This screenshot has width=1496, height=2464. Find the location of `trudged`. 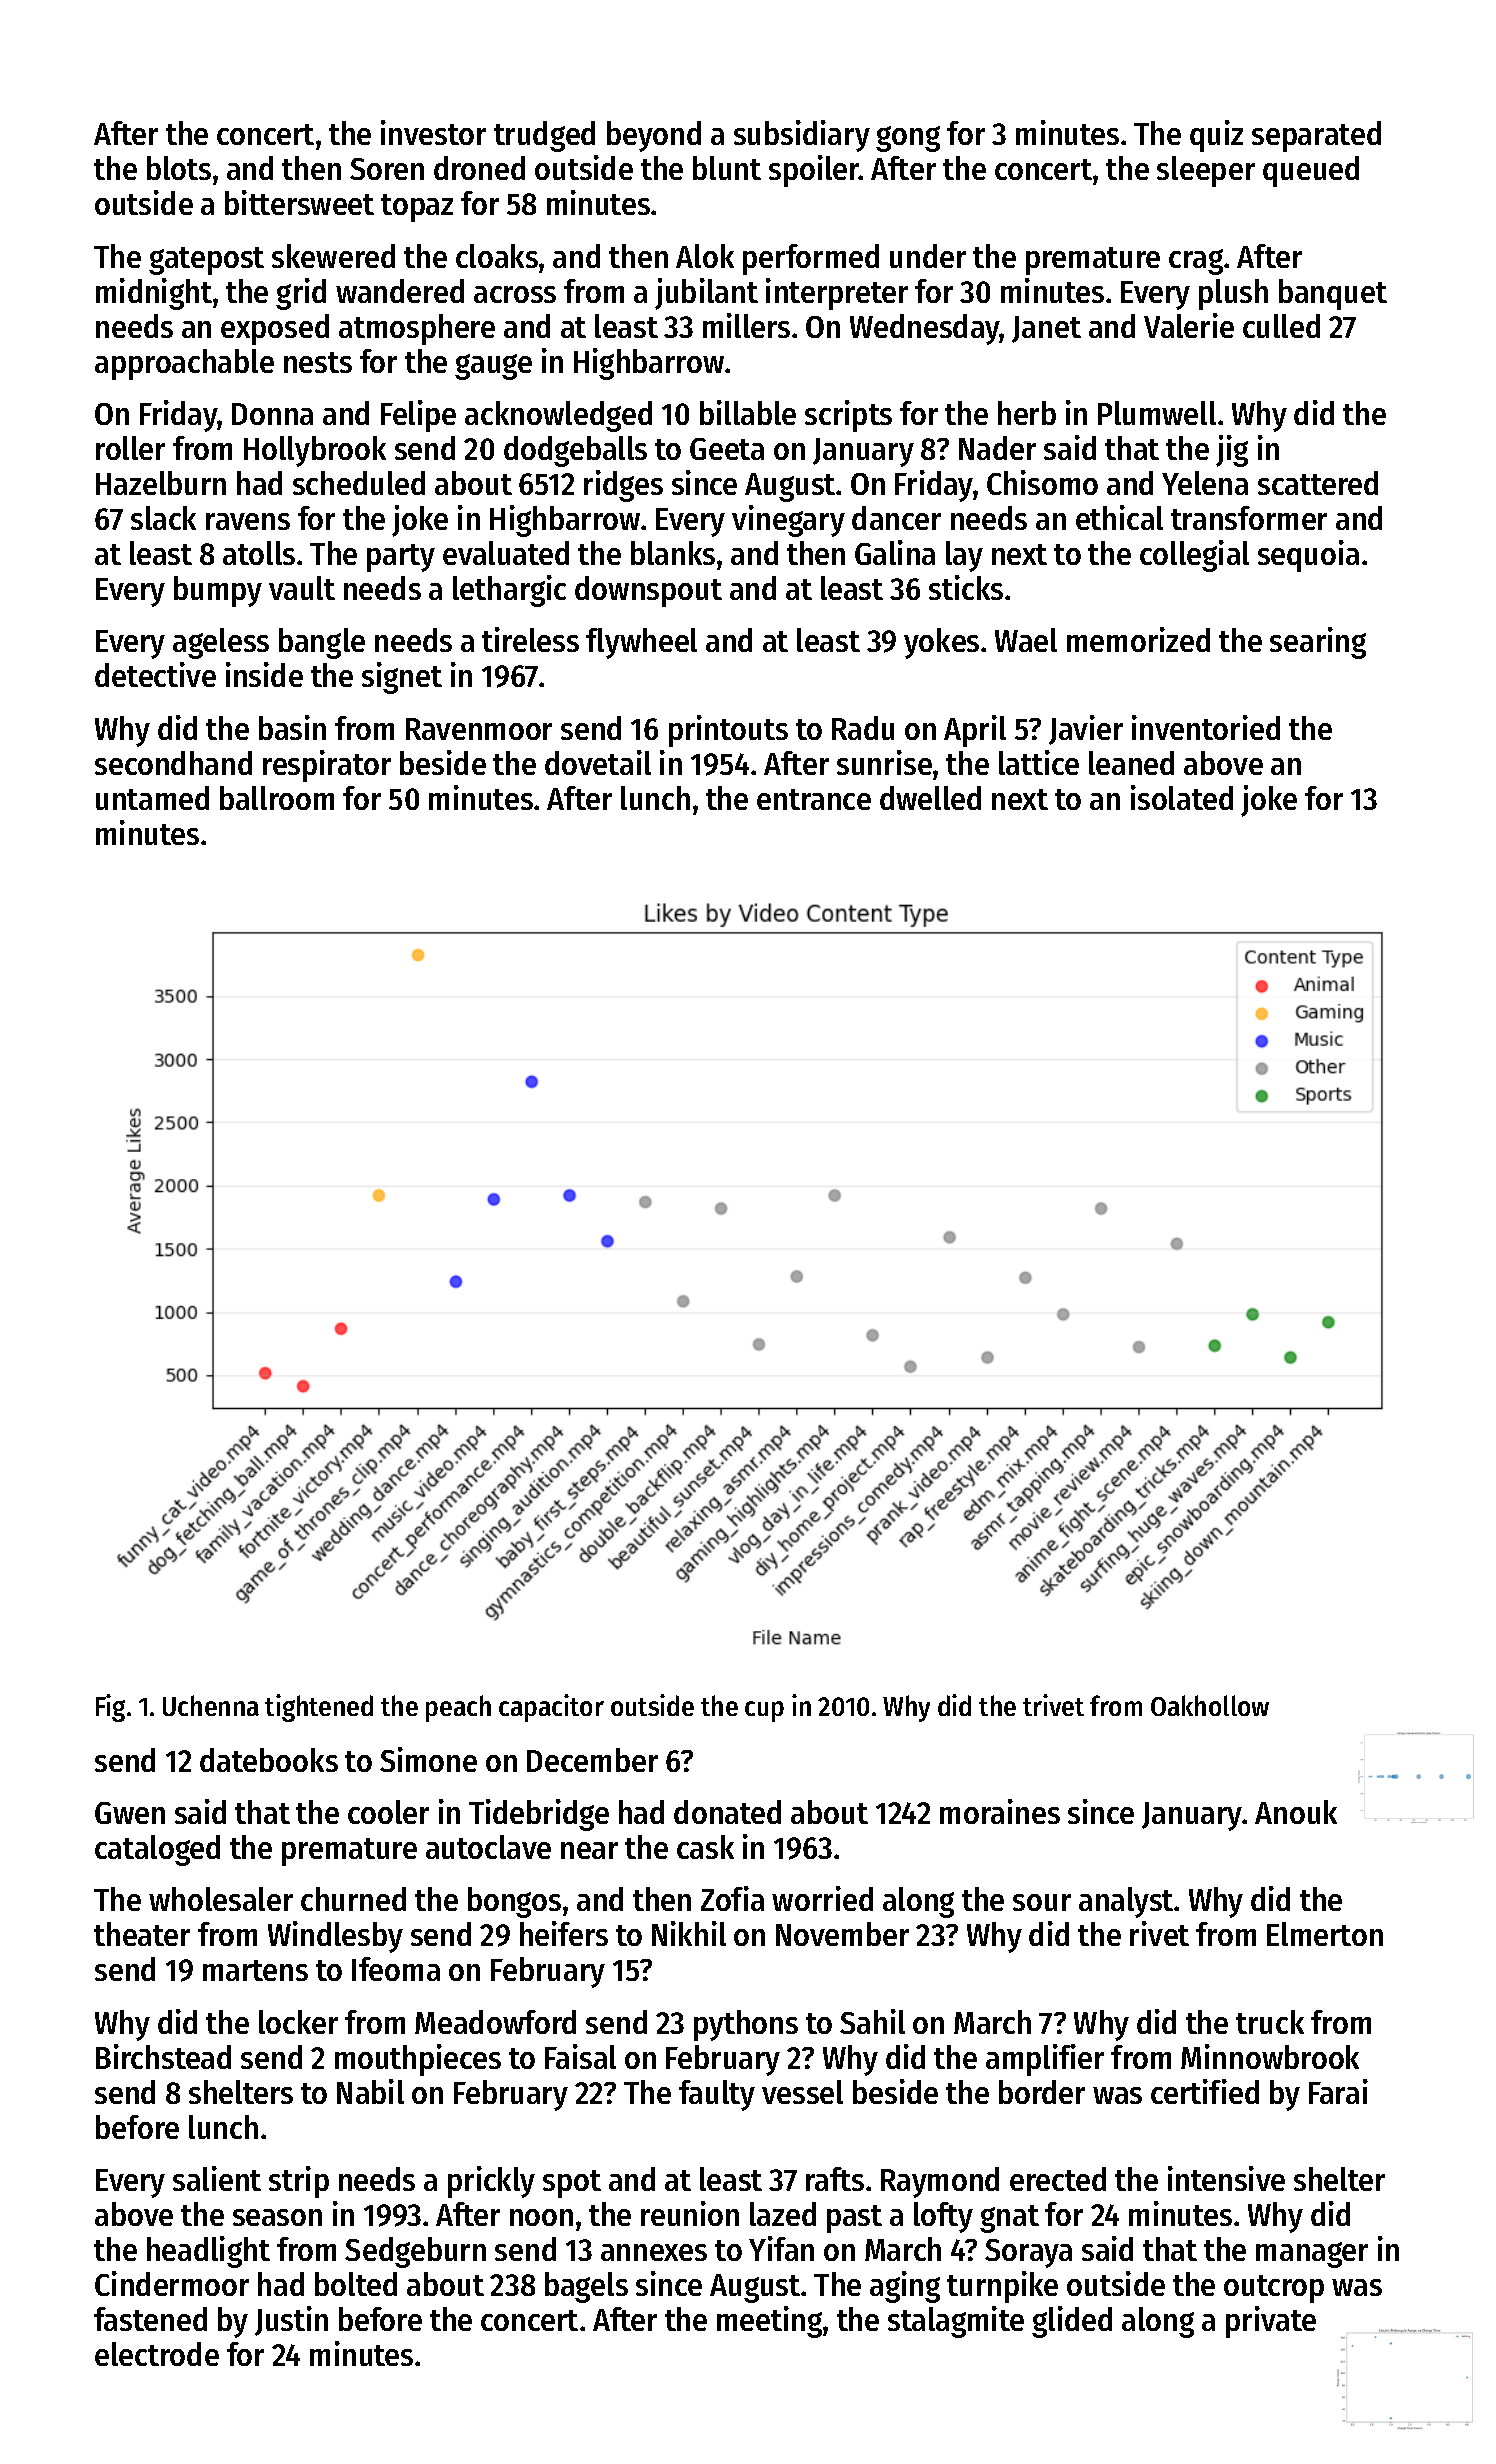

trudged is located at coordinates (544, 136).
